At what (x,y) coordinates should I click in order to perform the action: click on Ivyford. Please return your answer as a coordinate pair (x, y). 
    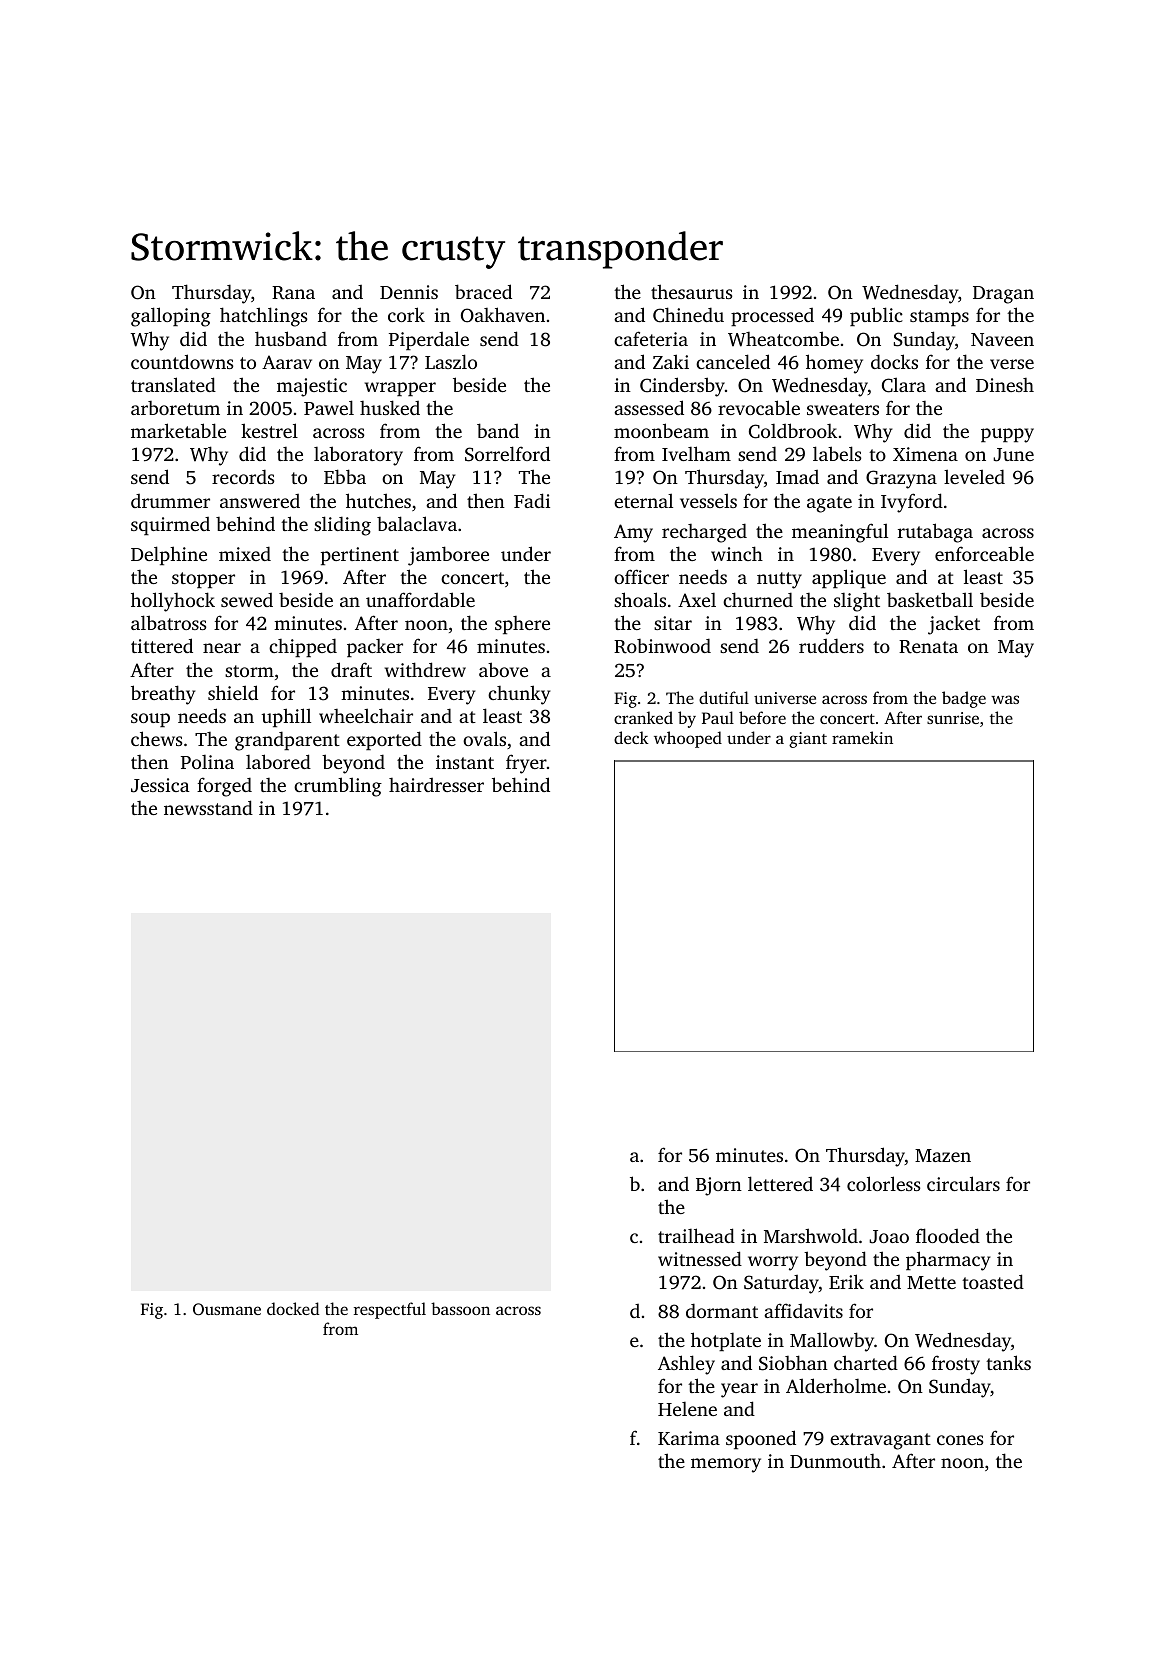
    Looking at the image, I should click on (912, 503).
